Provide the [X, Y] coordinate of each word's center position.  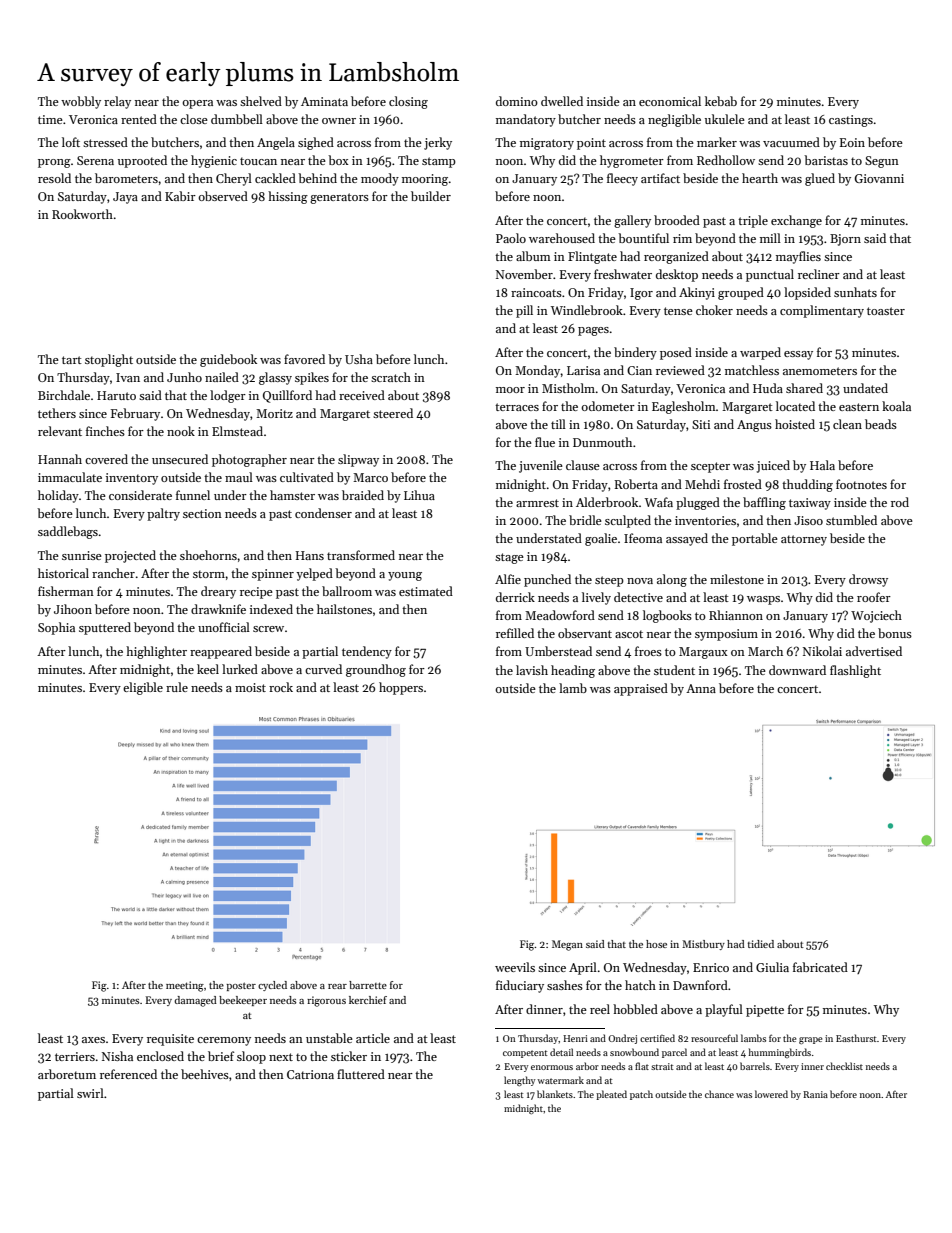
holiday [58, 496]
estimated [426, 591]
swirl [90, 1093]
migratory [547, 144]
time [50, 119]
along [672, 580]
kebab [721, 101]
